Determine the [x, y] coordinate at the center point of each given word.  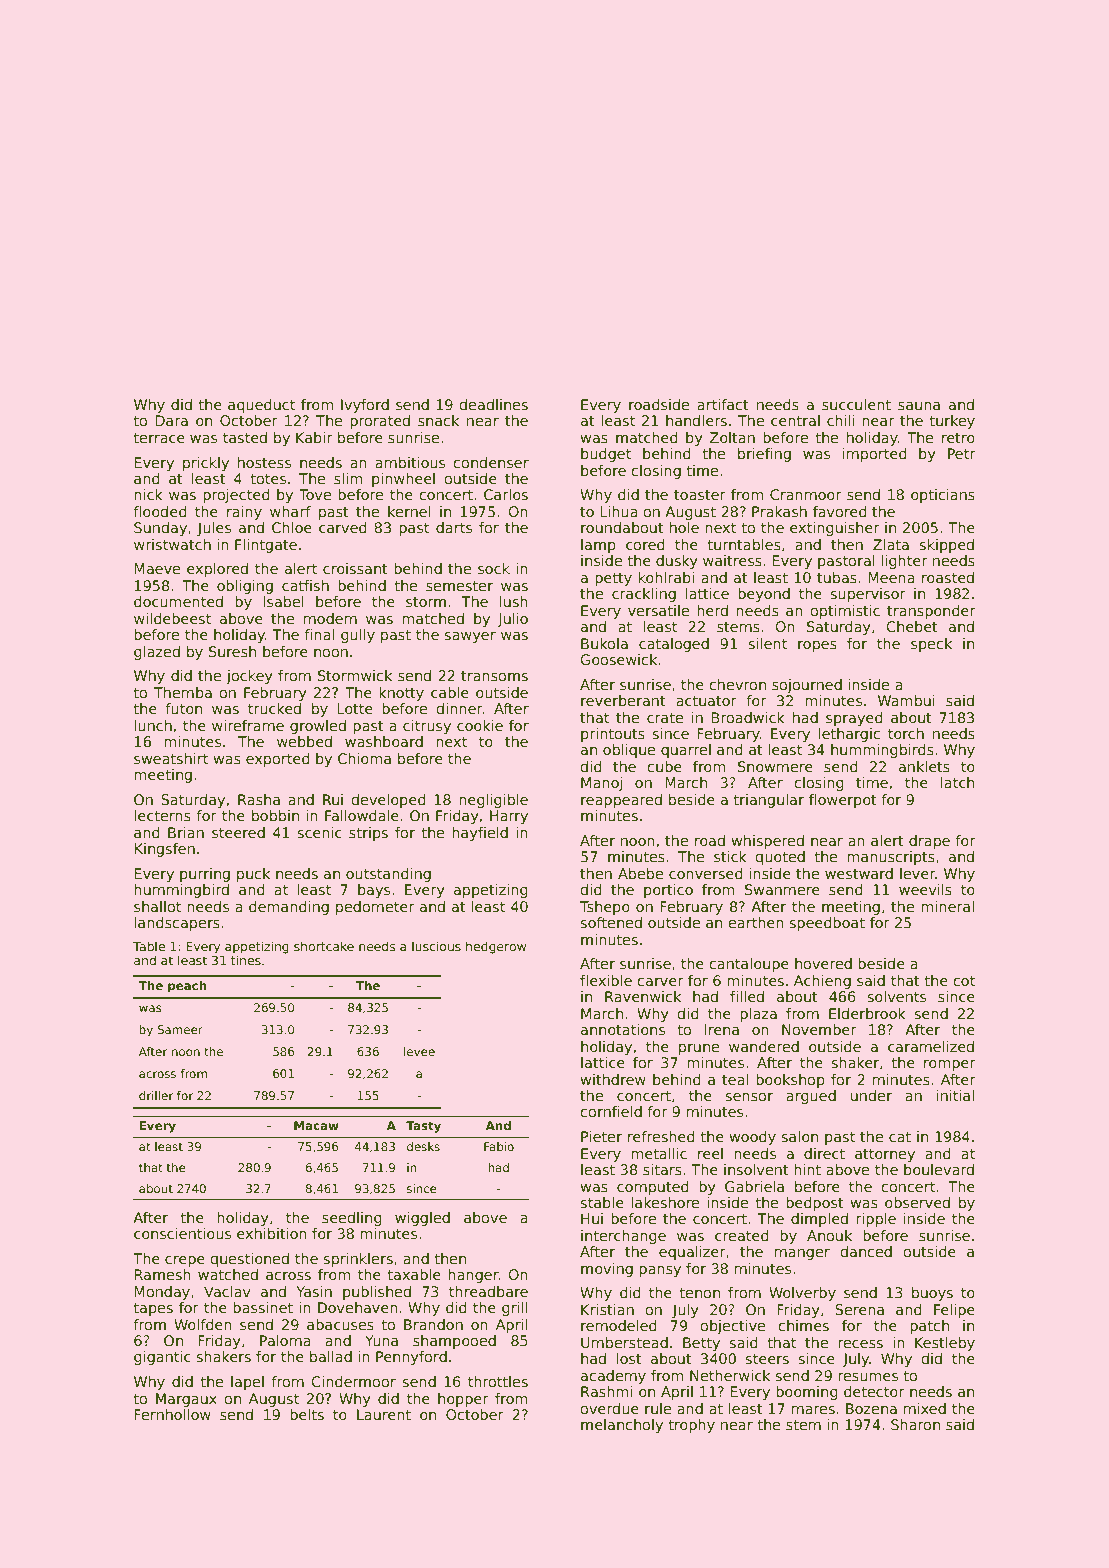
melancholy [622, 1426]
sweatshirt [171, 758]
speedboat [827, 924]
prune [699, 1049]
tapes [153, 1309]
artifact [723, 404]
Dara [171, 420]
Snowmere [775, 766]
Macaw [316, 1125]
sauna [919, 406]
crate [665, 718]
